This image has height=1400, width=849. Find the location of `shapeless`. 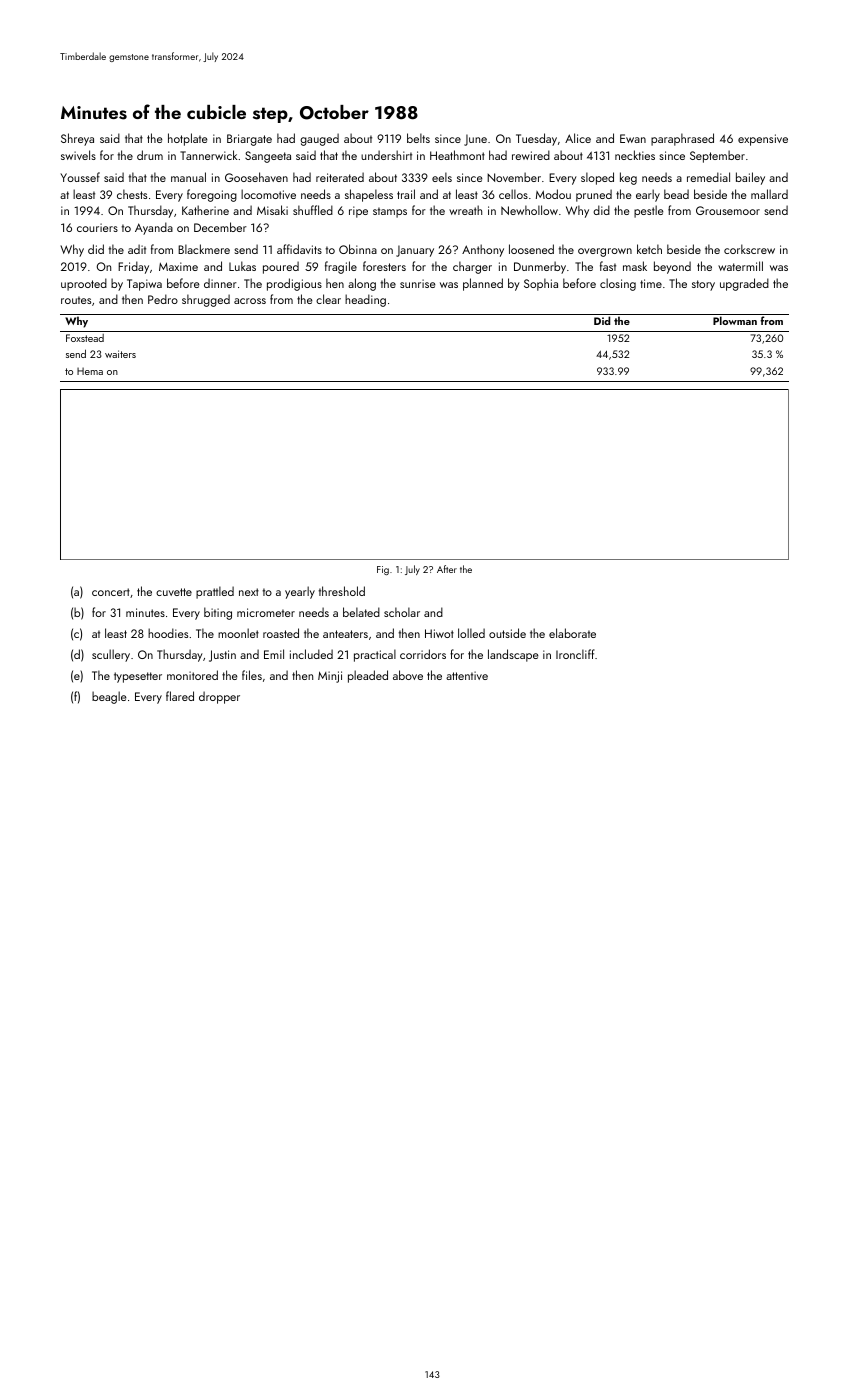

shapeless is located at coordinates (369, 195).
